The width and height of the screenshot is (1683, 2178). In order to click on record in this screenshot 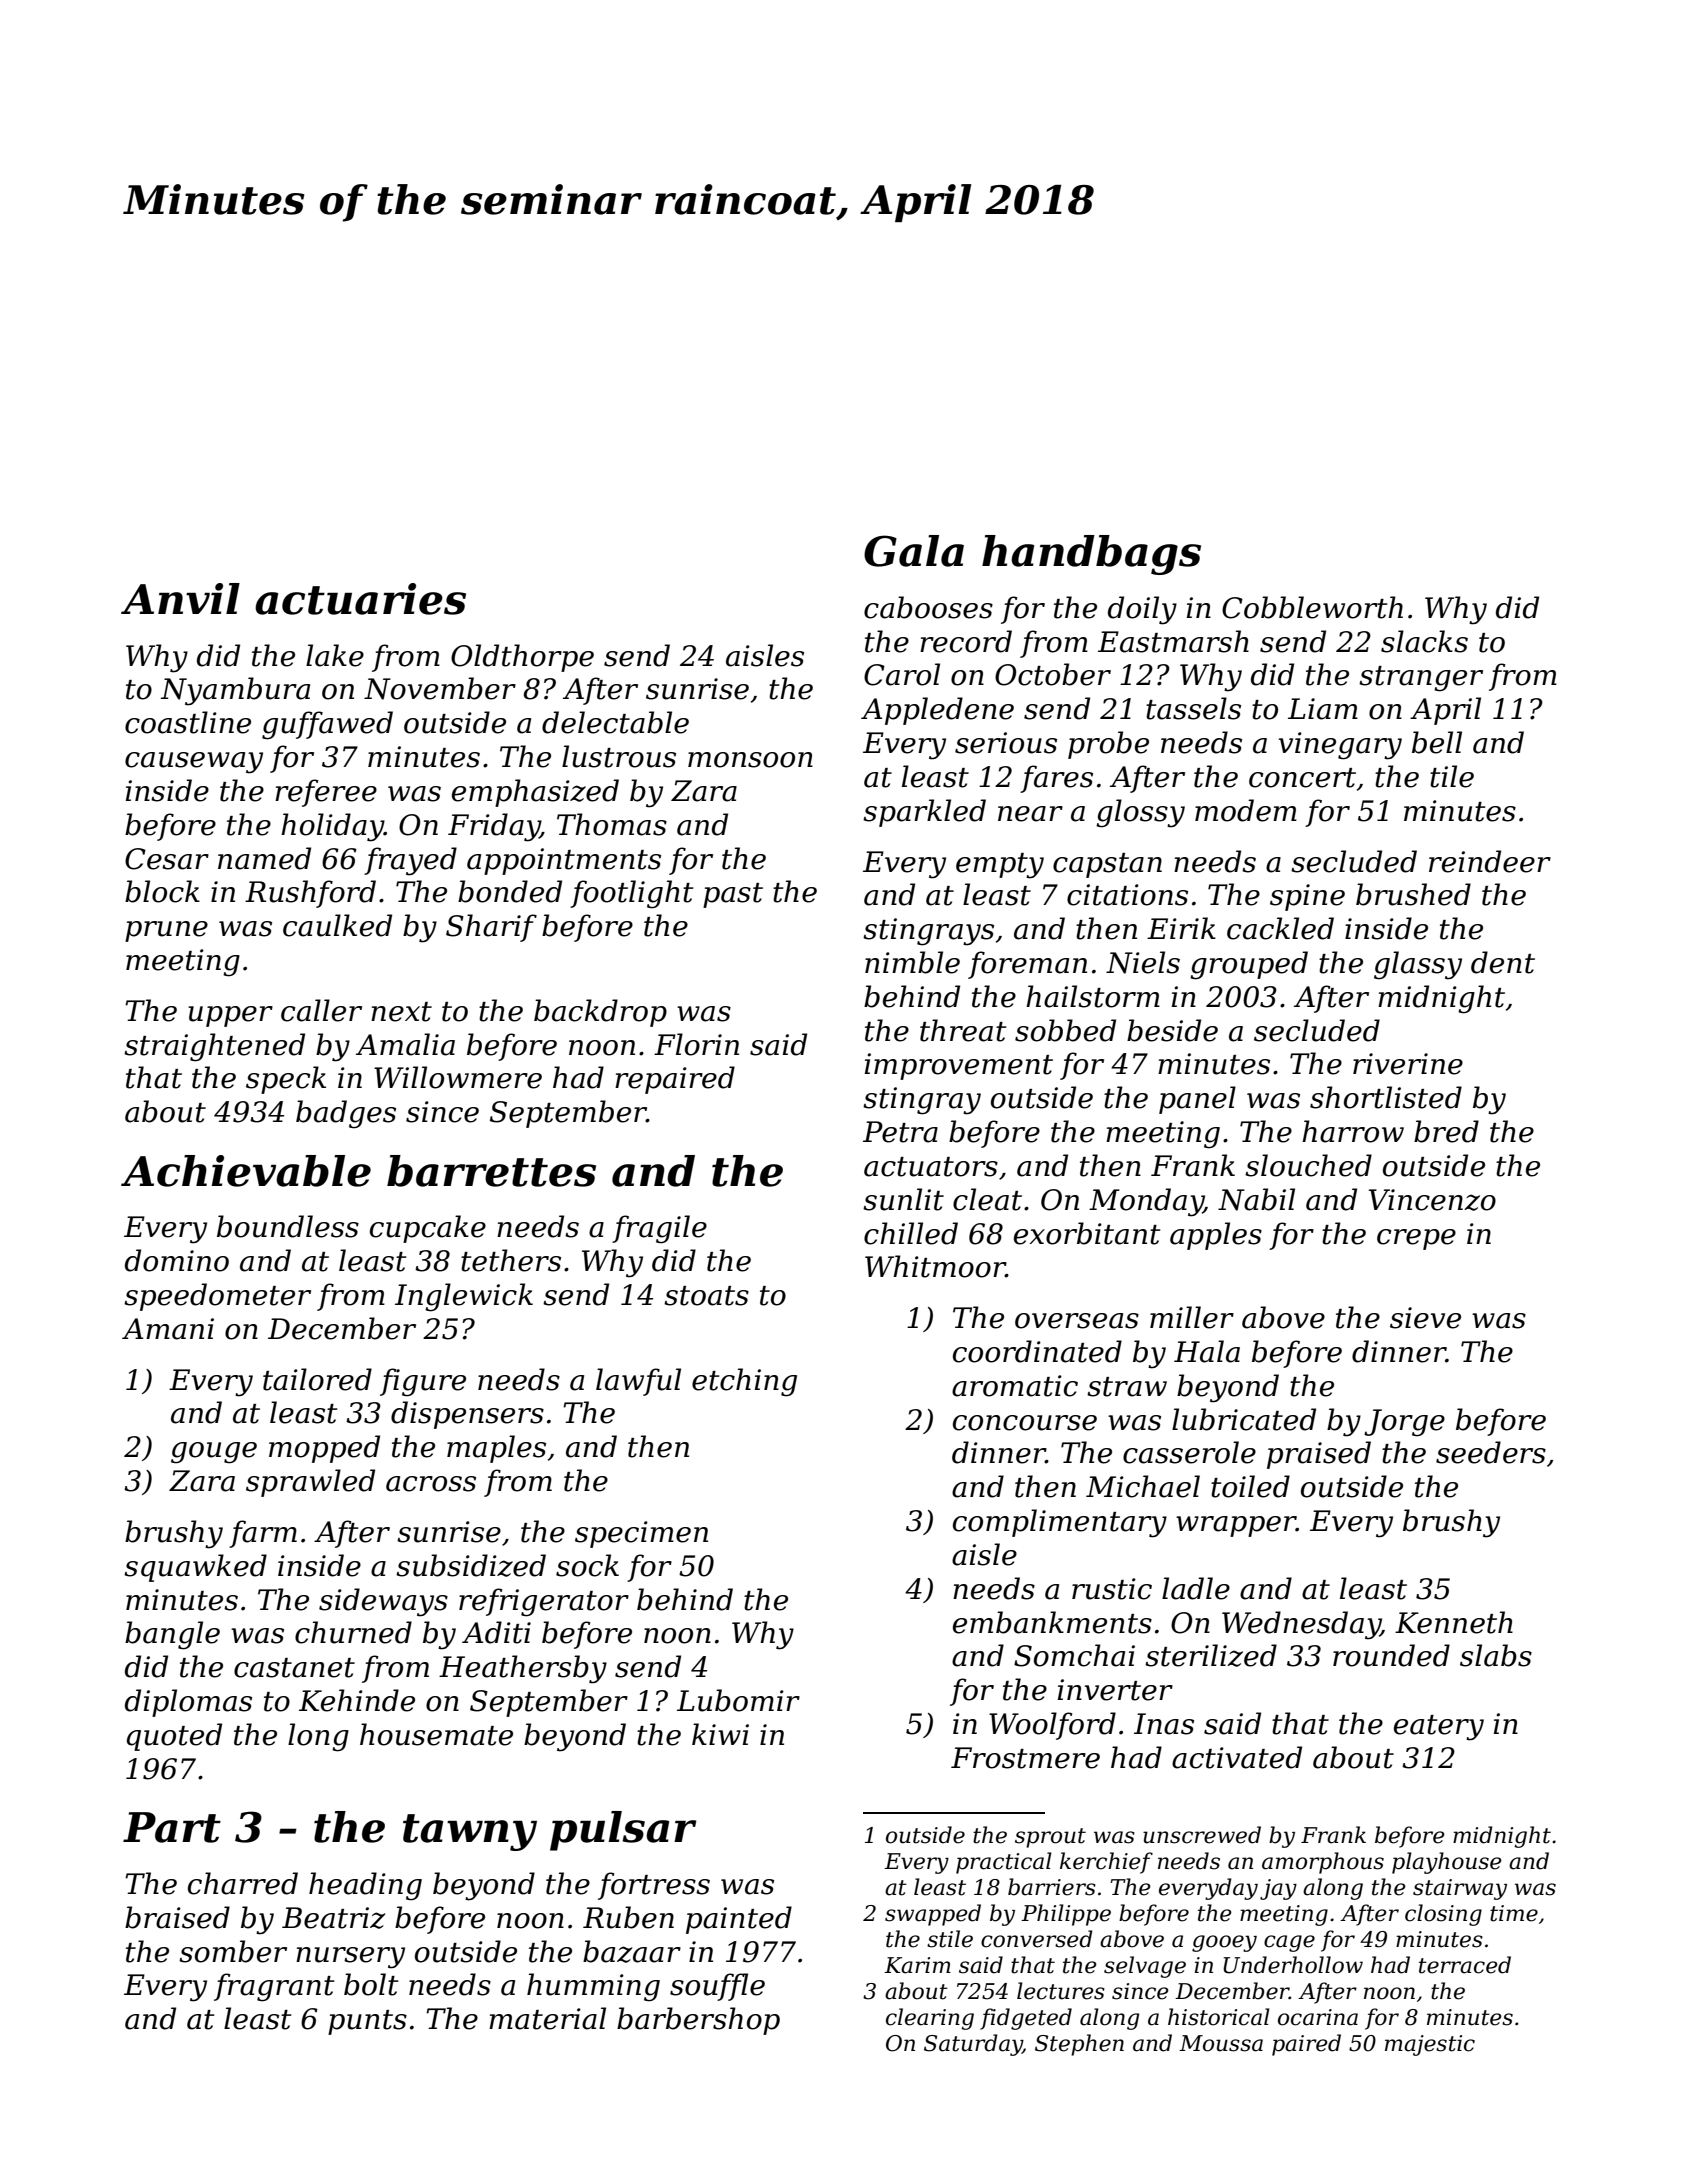, I will do `click(966, 641)`.
